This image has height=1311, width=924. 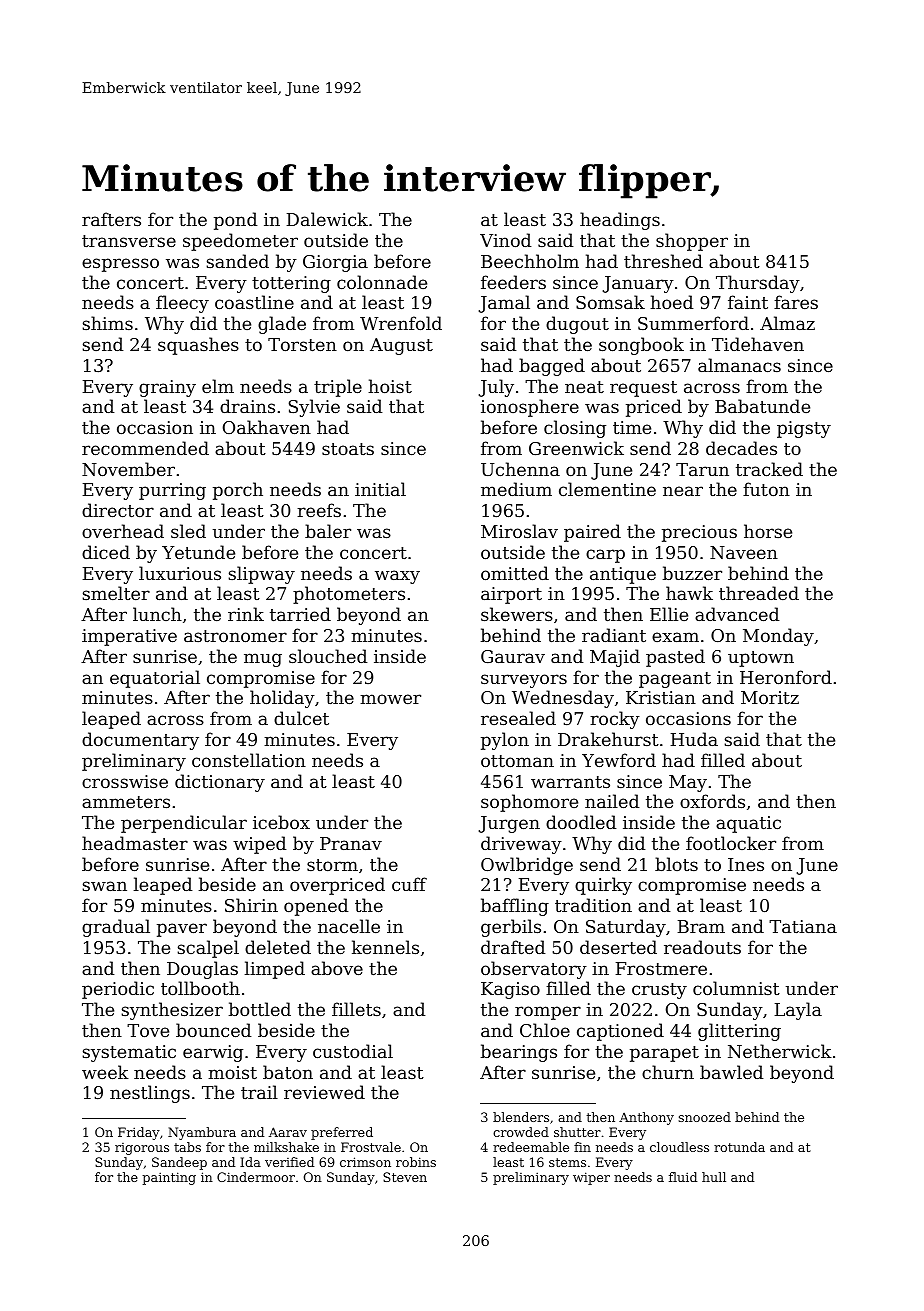 I want to click on ammeters, so click(x=126, y=802).
